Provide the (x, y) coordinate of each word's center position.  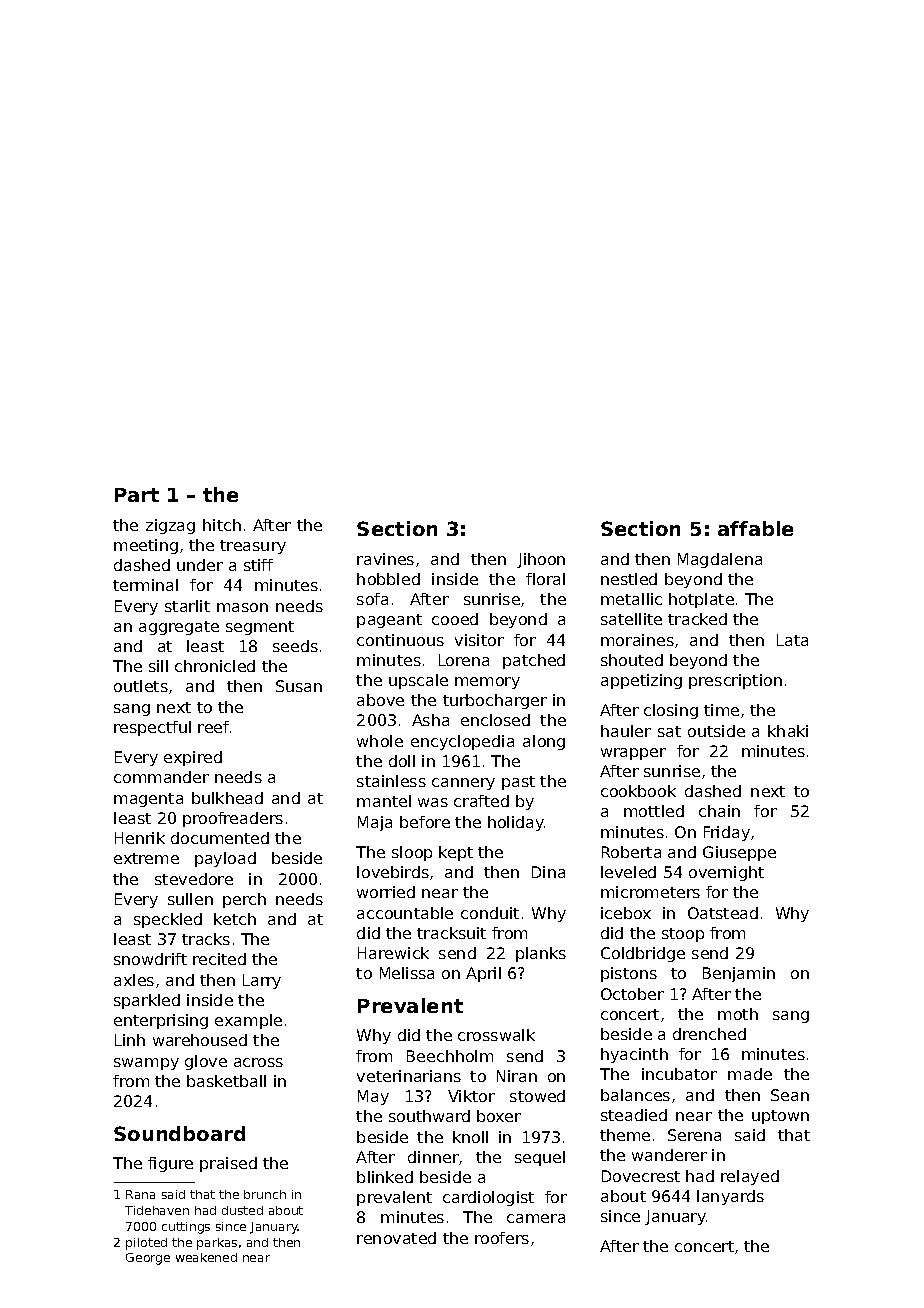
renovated (396, 1238)
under (200, 565)
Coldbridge (643, 954)
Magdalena (720, 560)
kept (456, 853)
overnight (726, 873)
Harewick (393, 953)
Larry (262, 981)
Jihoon (541, 560)
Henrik (140, 838)
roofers (502, 1238)
